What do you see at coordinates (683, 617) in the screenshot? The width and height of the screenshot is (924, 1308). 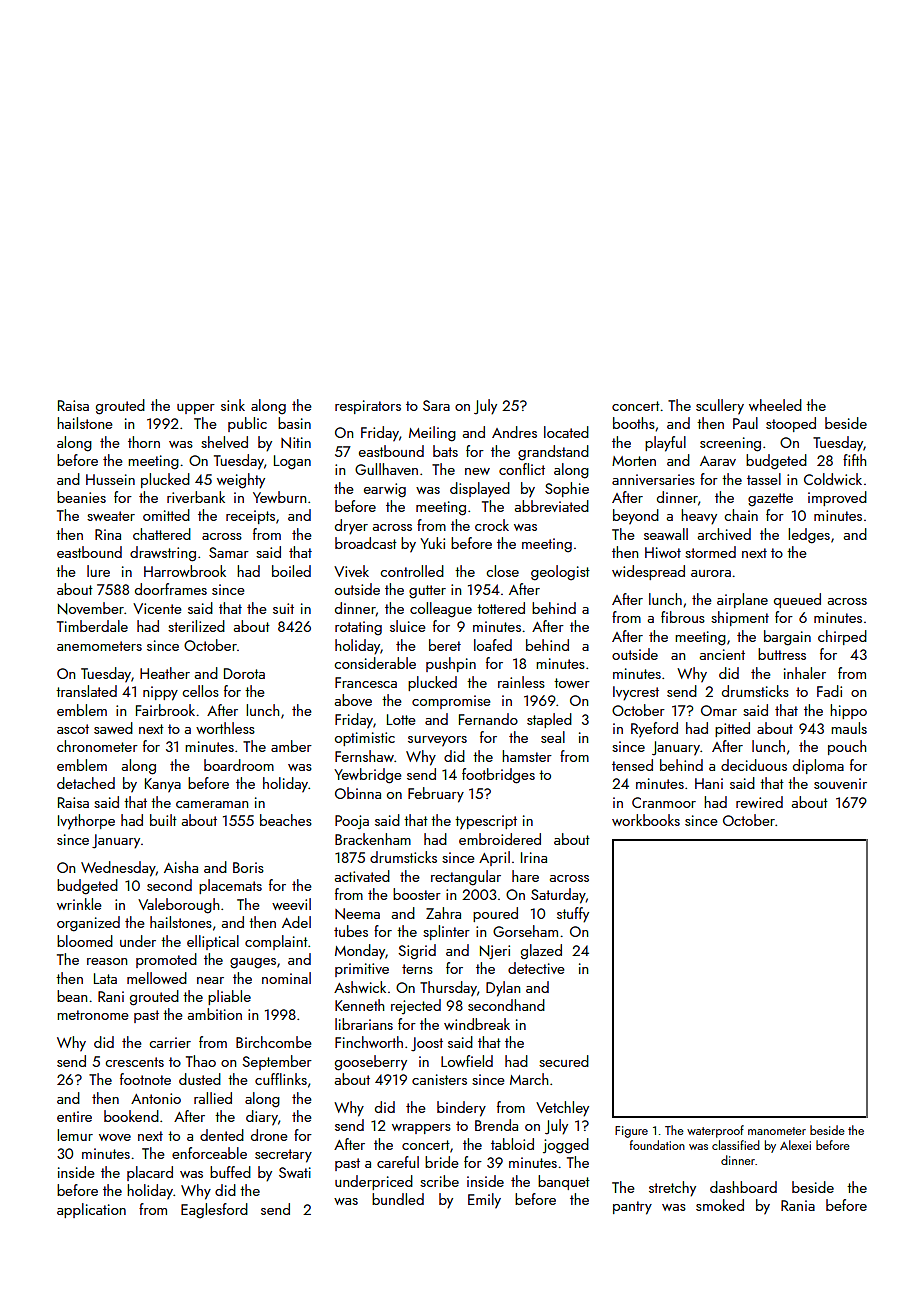 I see `fibrous` at bounding box center [683, 617].
